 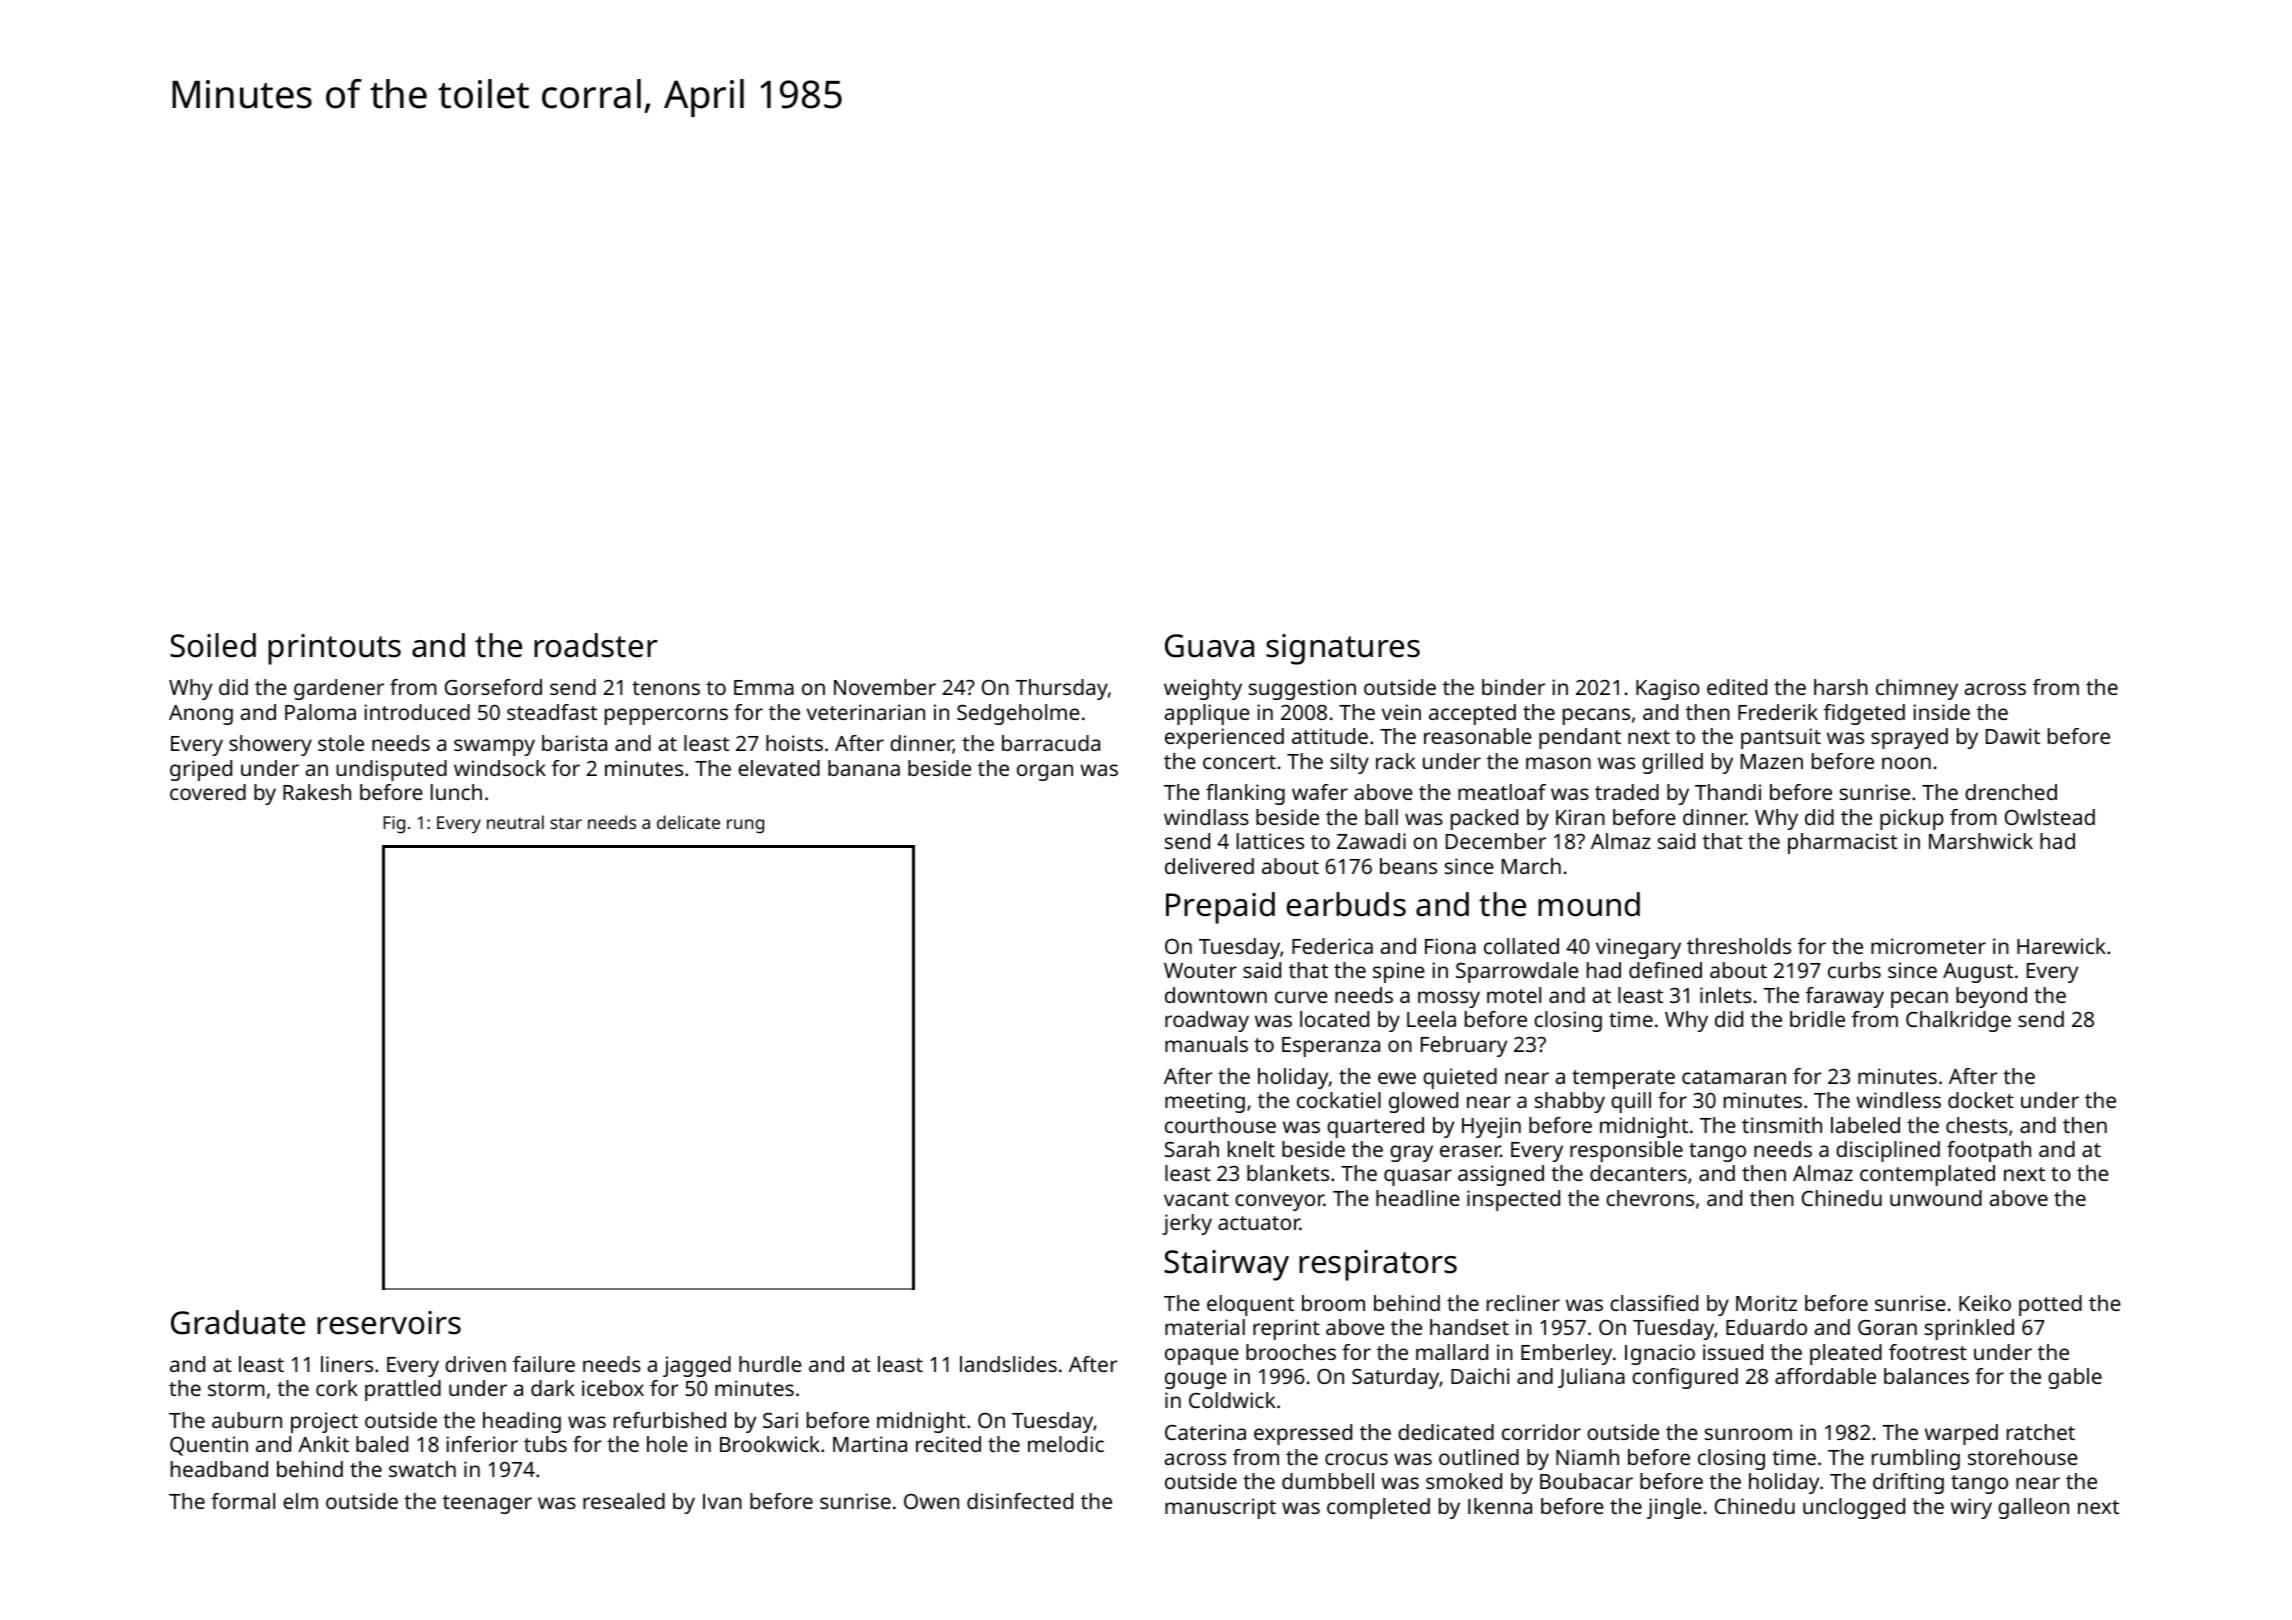 What do you see at coordinates (1209, 646) in the screenshot?
I see `Guava` at bounding box center [1209, 646].
